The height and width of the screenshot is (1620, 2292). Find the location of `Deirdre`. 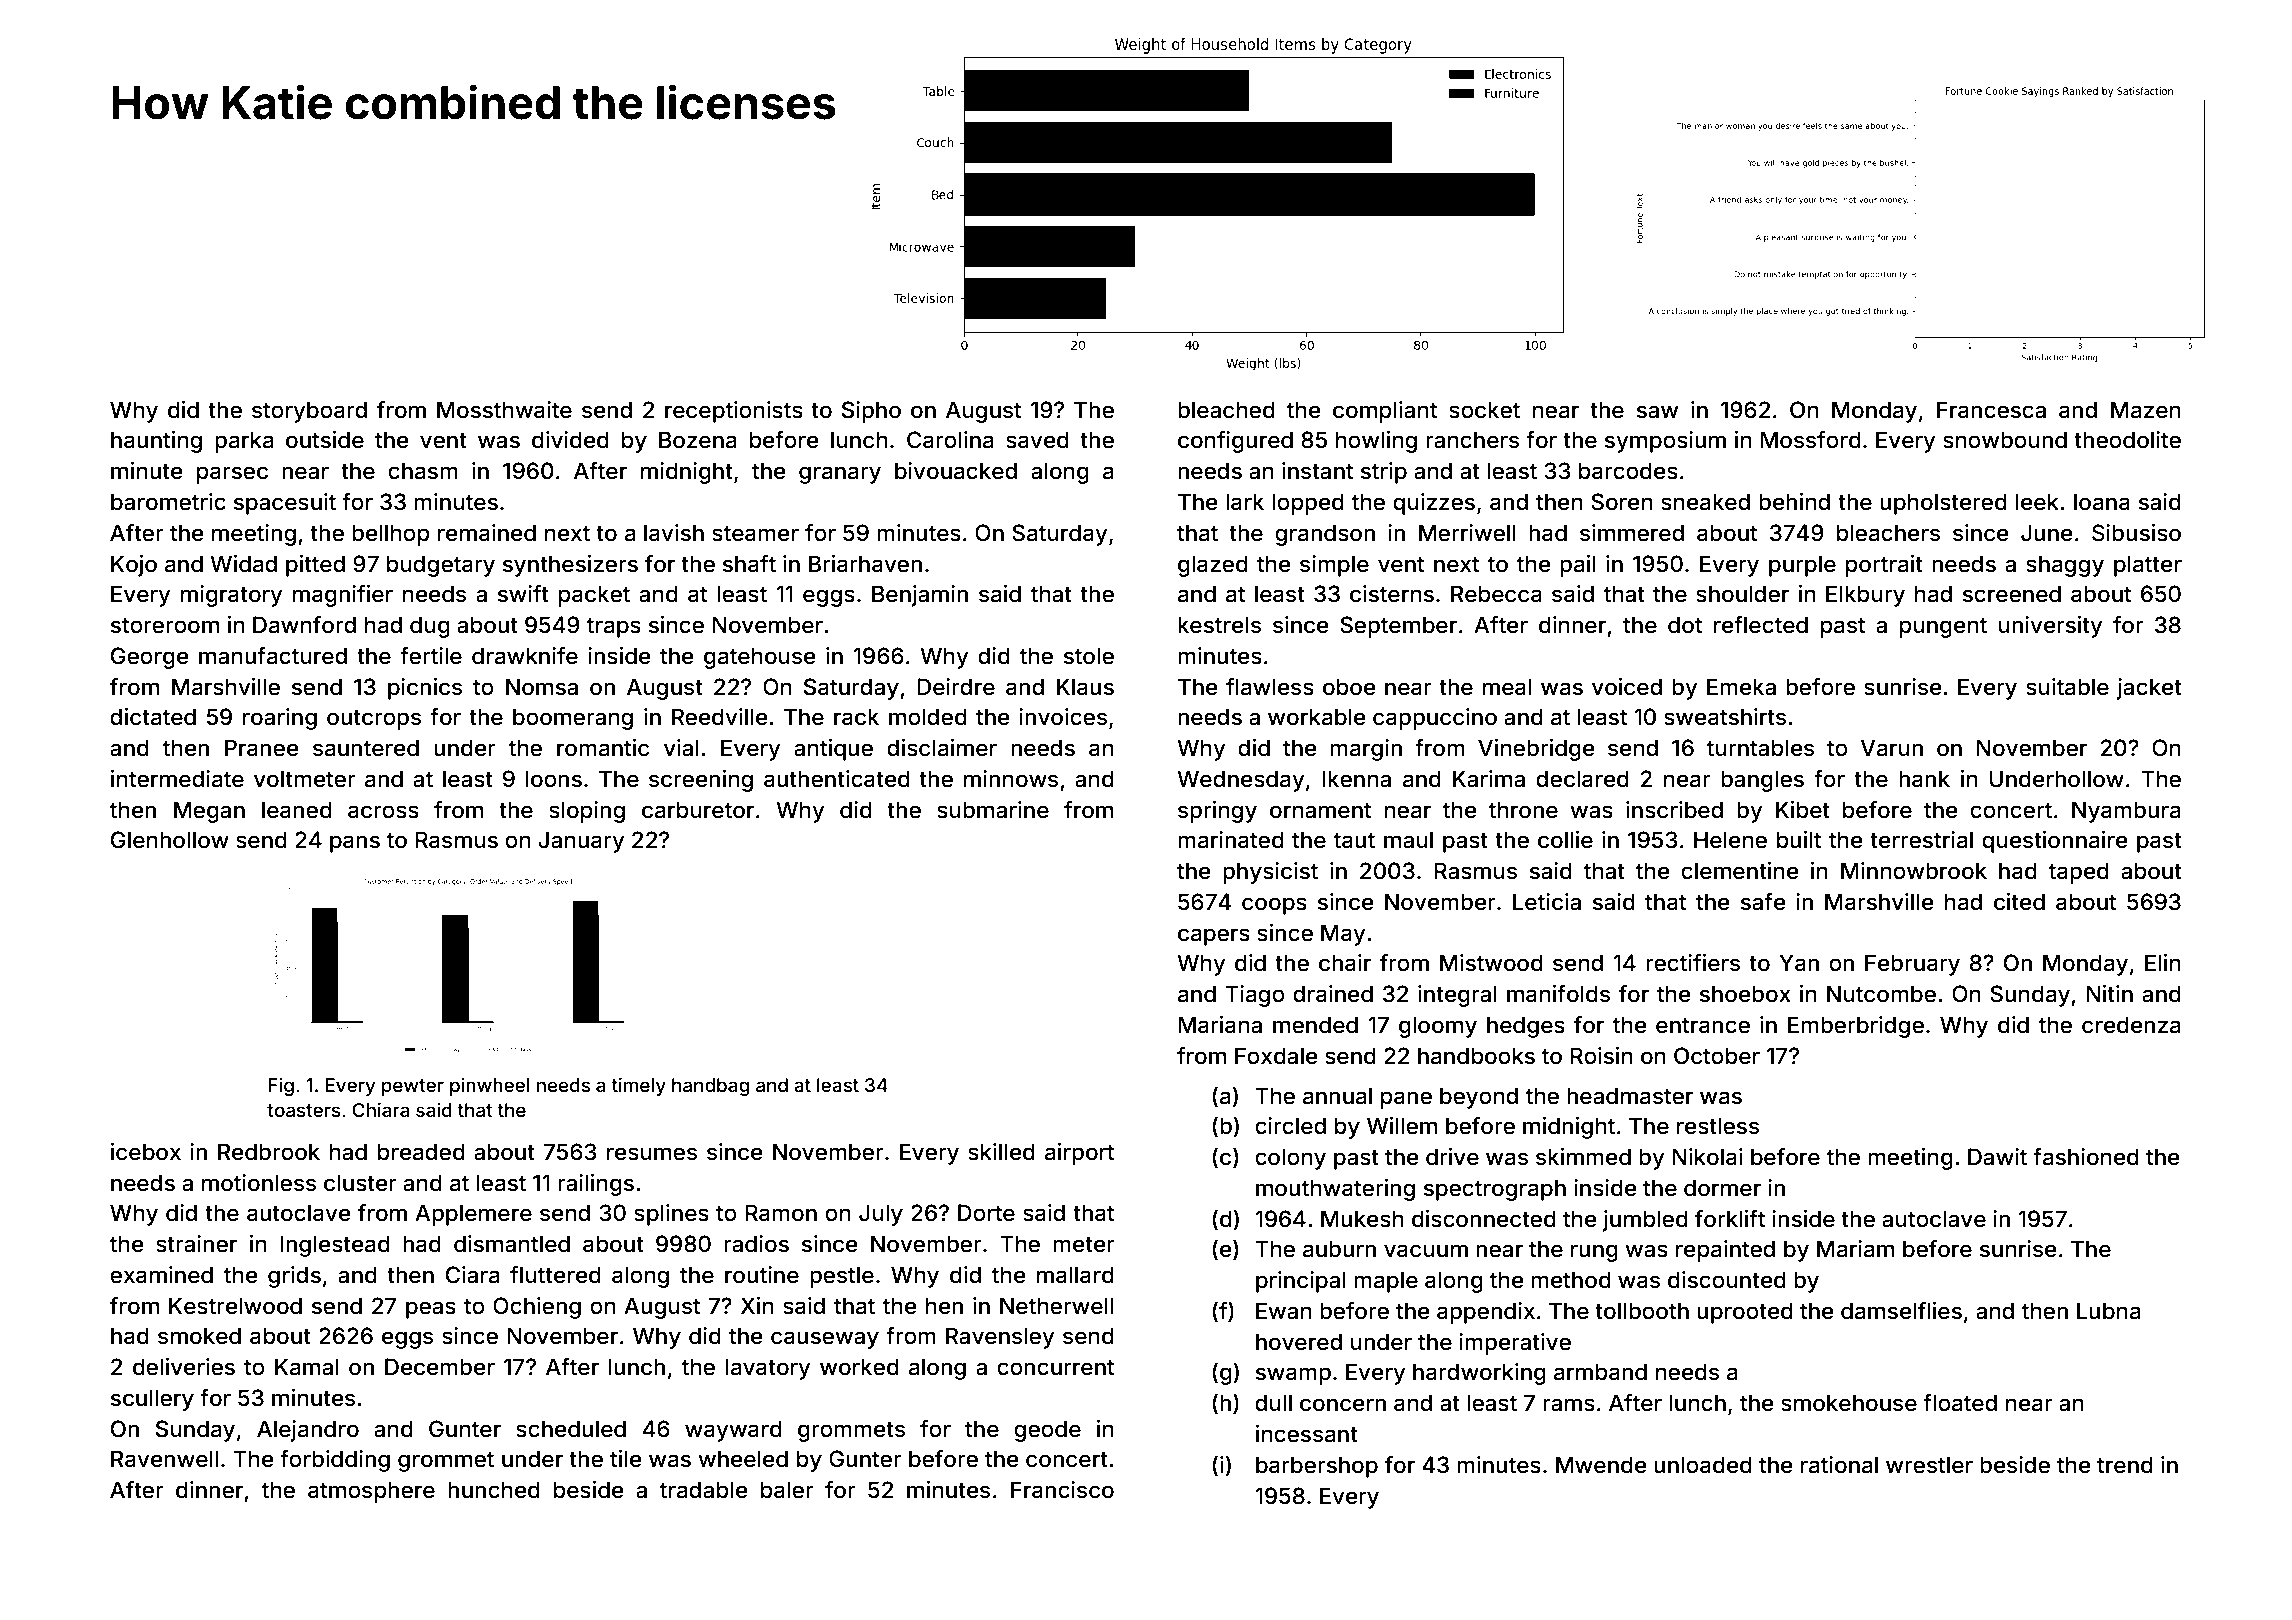

Deirdre is located at coordinates (956, 687).
